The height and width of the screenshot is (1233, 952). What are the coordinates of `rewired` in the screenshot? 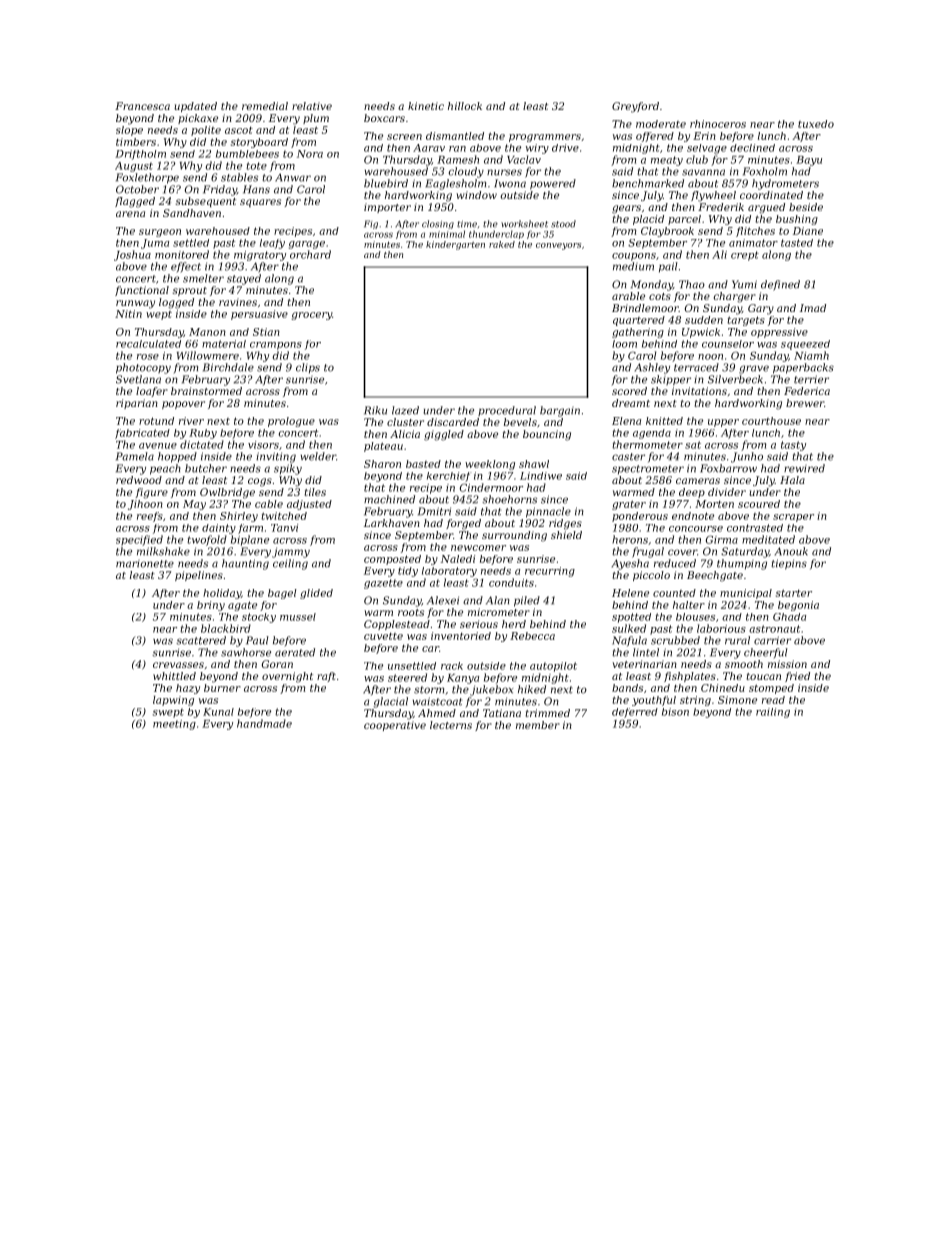 It's located at (804, 468).
